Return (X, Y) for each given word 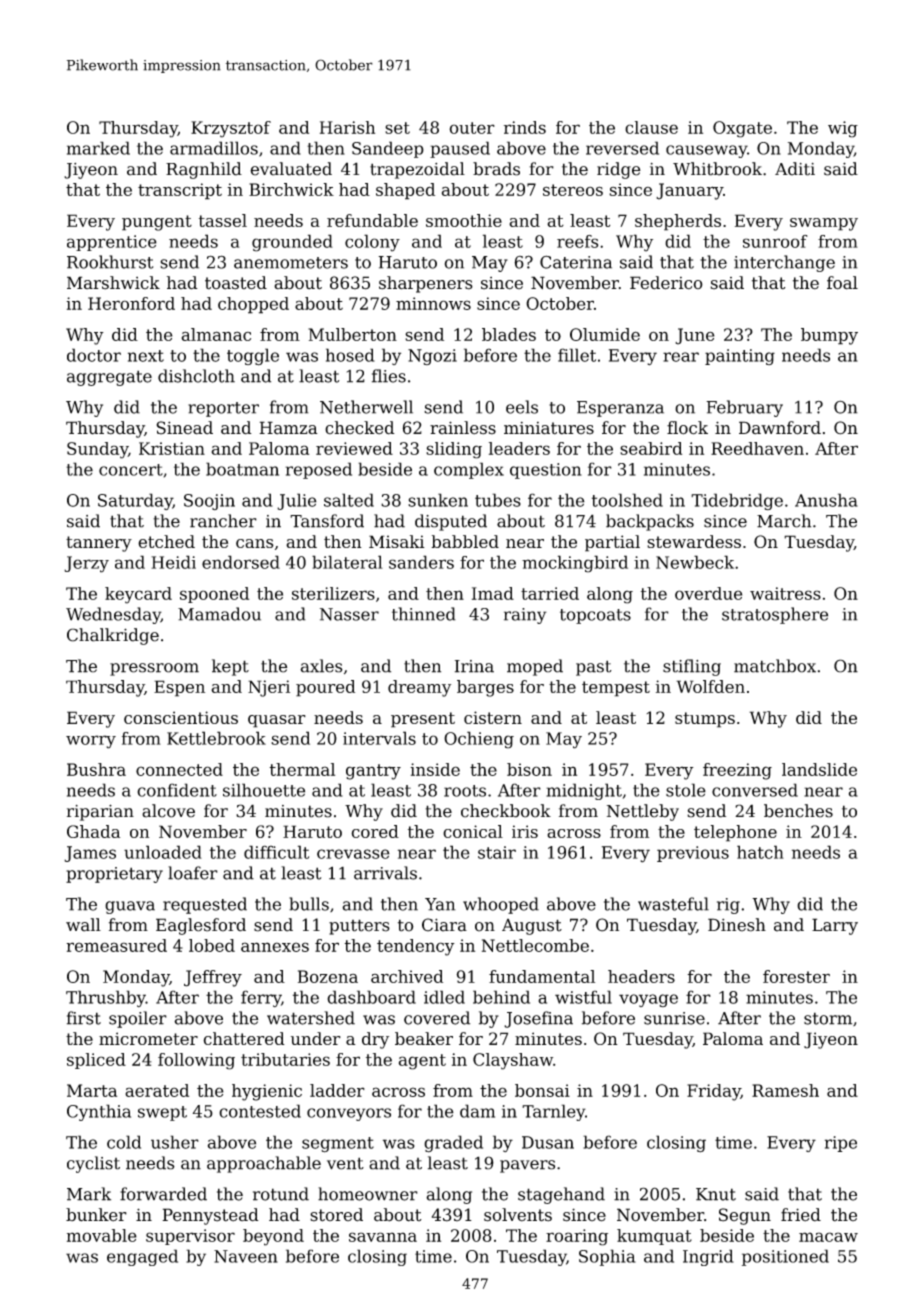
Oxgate (742, 129)
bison (529, 769)
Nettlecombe (535, 945)
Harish (347, 127)
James (90, 854)
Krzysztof (231, 129)
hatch (760, 852)
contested (260, 1111)
